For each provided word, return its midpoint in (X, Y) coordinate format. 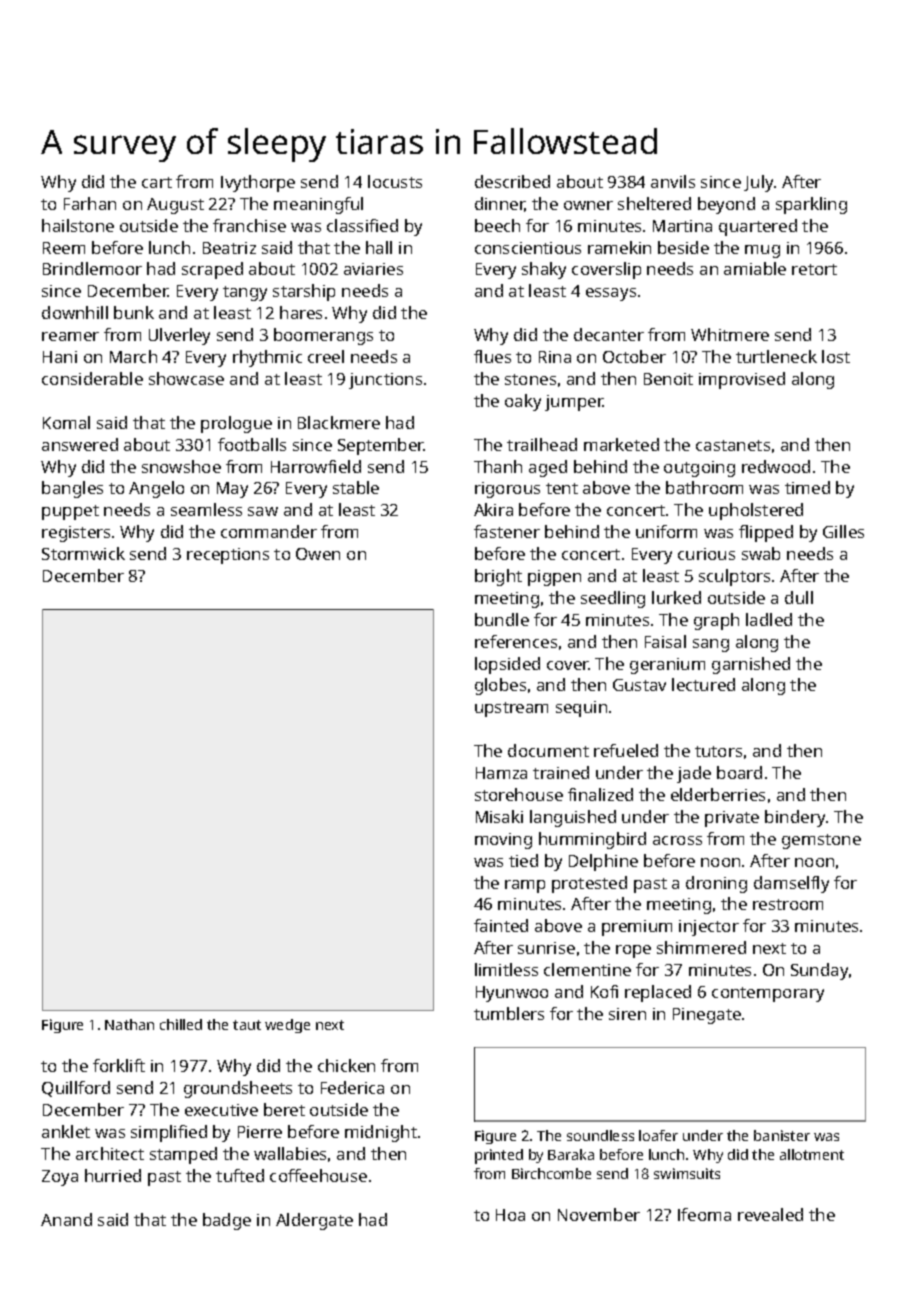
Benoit (668, 379)
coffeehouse (318, 1175)
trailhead (542, 444)
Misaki (499, 816)
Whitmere (730, 334)
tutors (718, 751)
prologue (236, 424)
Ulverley (179, 336)
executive (221, 1110)
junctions (385, 381)
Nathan (129, 1024)
